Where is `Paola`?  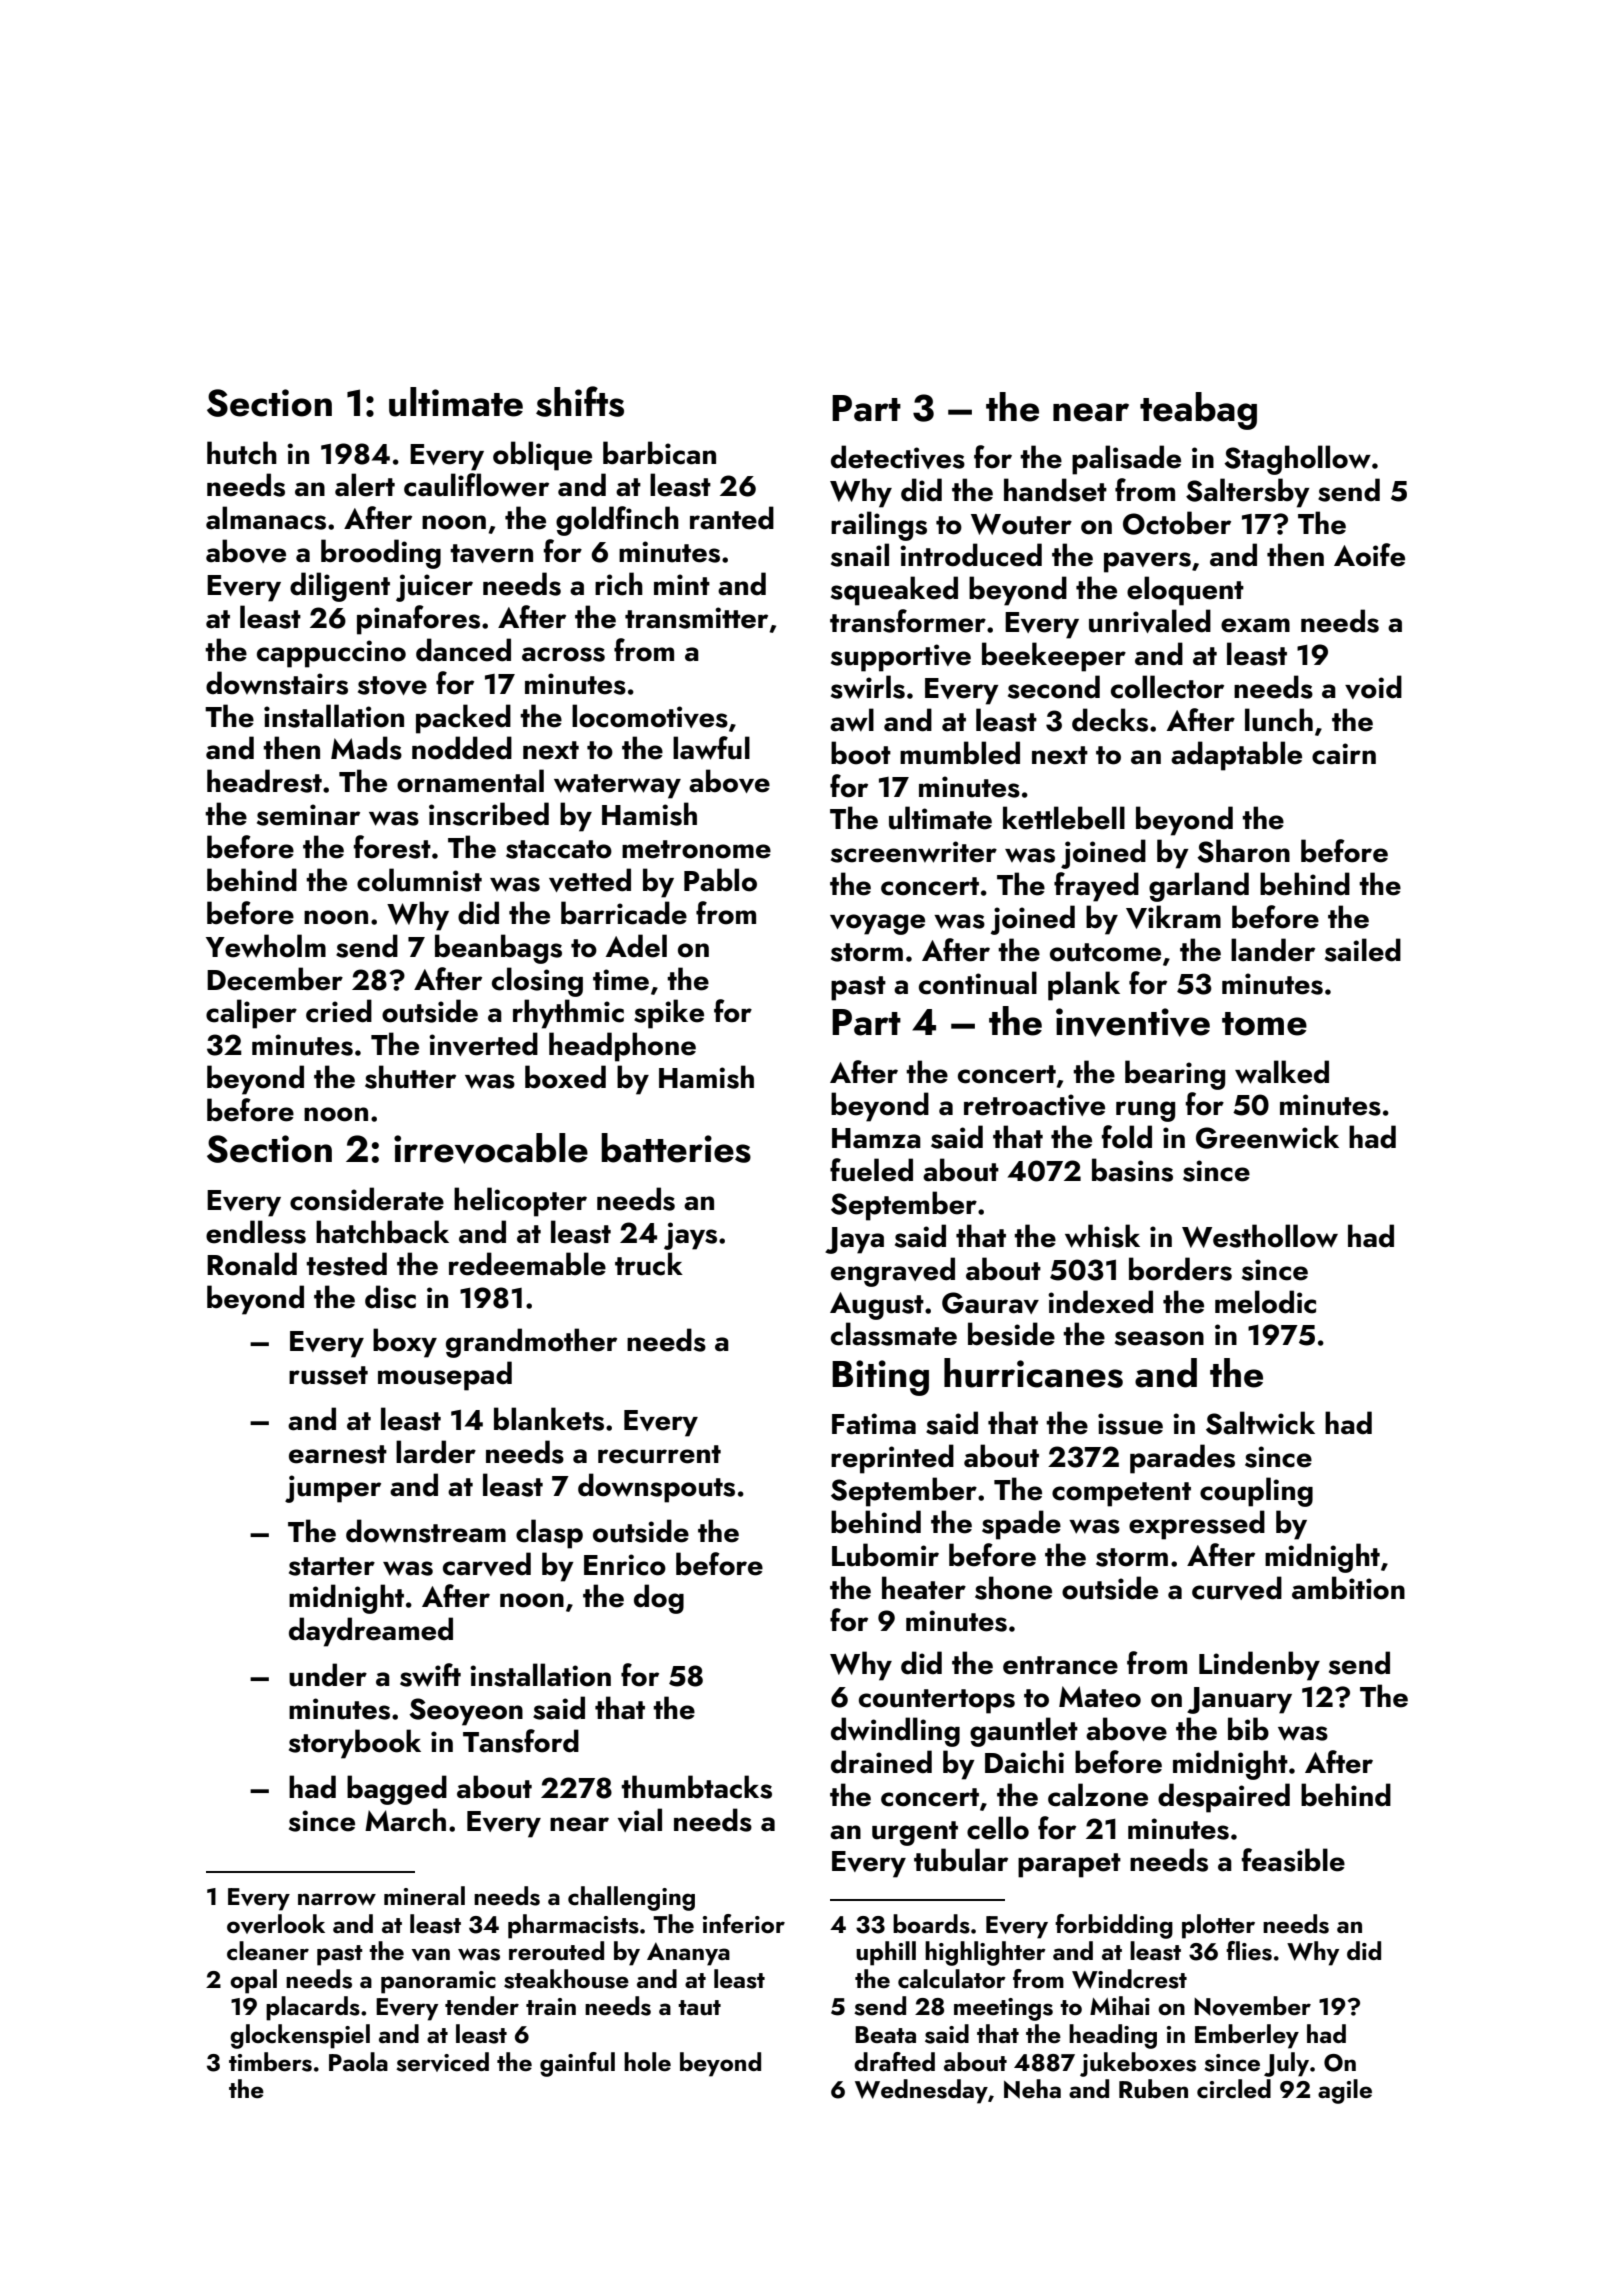
Paola is located at coordinates (358, 2061).
